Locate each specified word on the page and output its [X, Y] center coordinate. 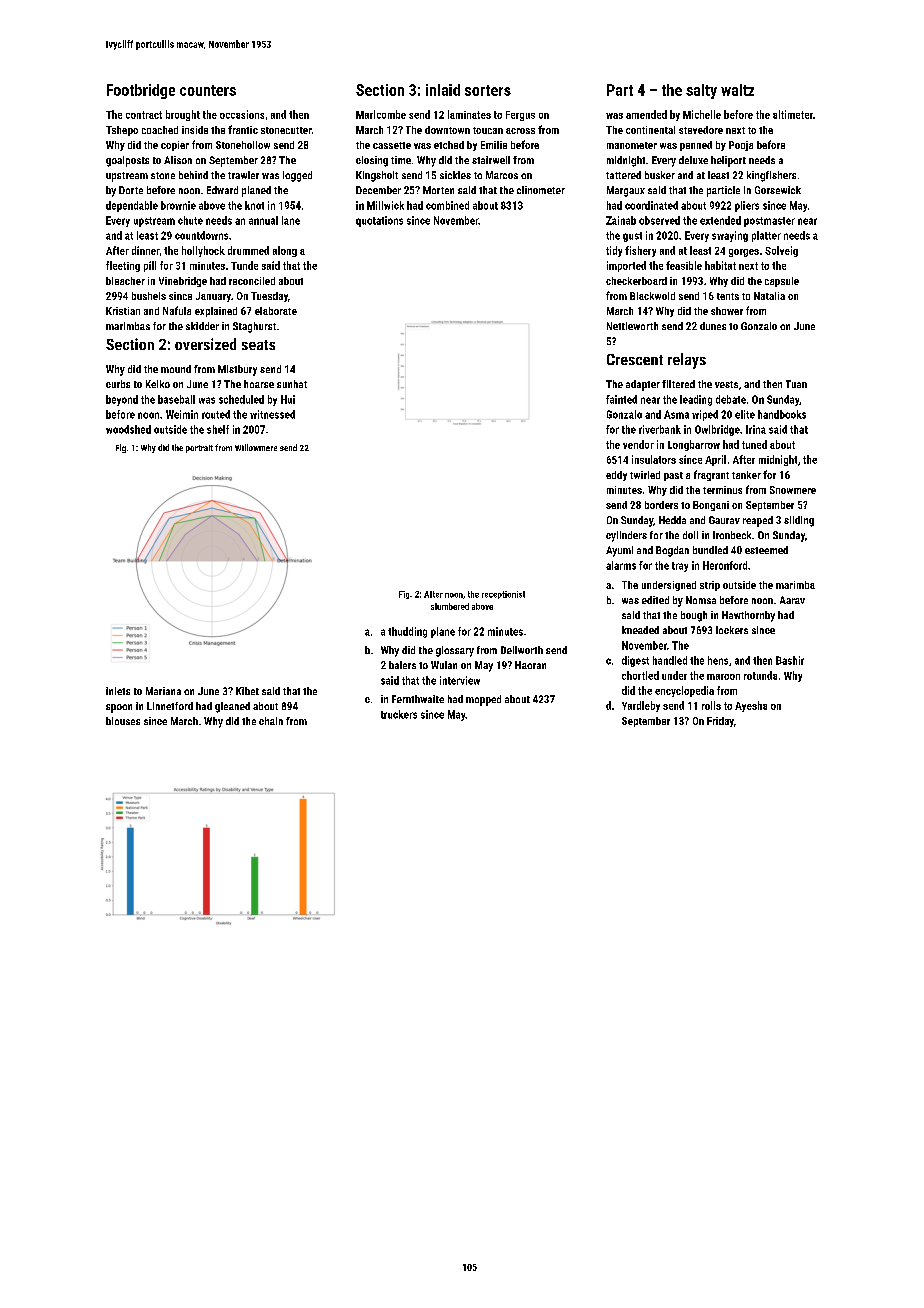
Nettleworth [632, 326]
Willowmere [256, 447]
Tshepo [122, 131]
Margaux [626, 191]
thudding [407, 632]
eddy [616, 476]
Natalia [769, 296]
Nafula [177, 310]
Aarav [792, 600]
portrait [199, 449]
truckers [399, 714]
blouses [123, 721]
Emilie [494, 145]
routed [216, 414]
